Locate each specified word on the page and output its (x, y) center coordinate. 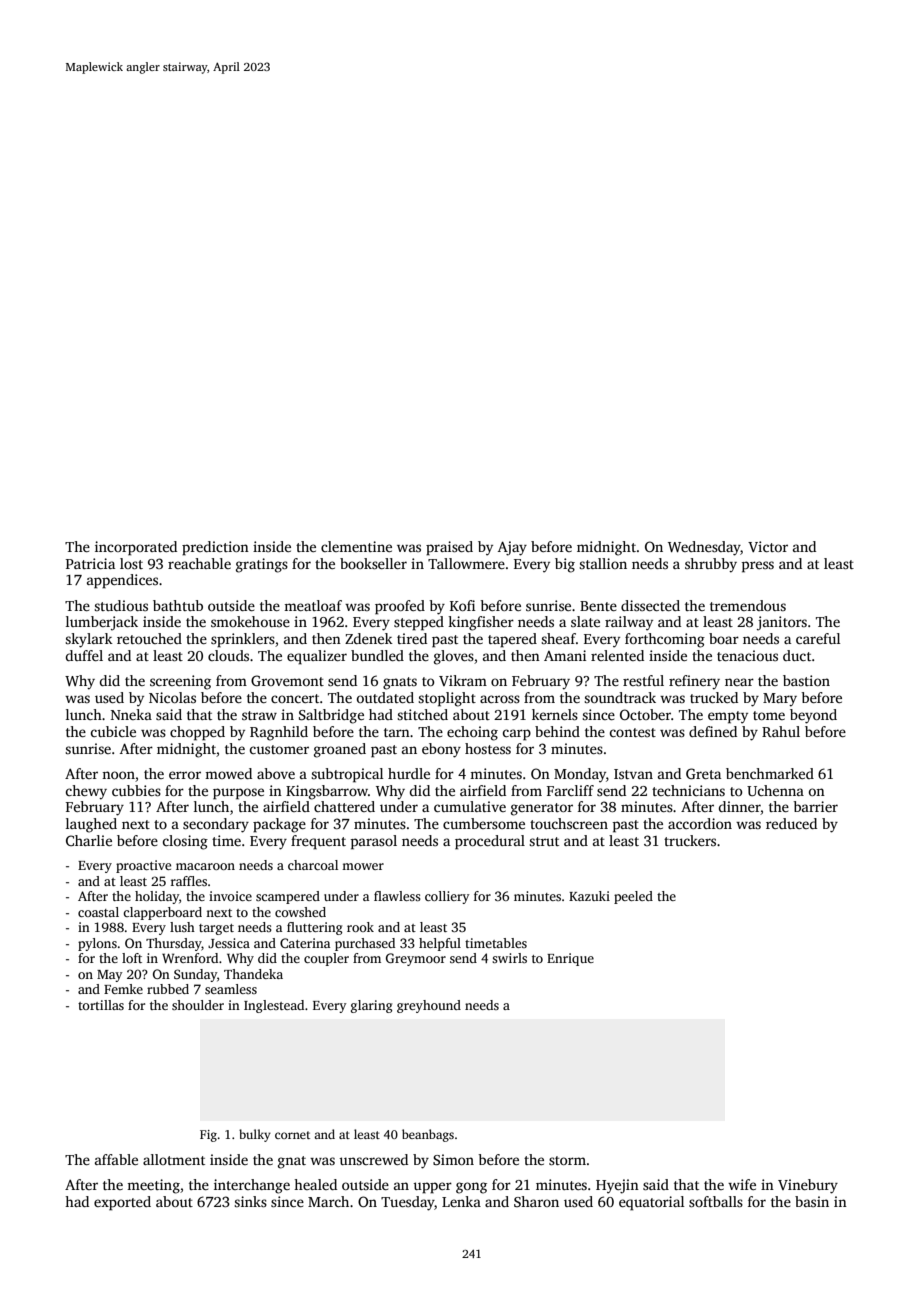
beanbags (428, 1135)
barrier (815, 806)
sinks (250, 1201)
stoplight (447, 699)
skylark (89, 640)
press (758, 567)
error (185, 775)
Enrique (570, 959)
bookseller (373, 563)
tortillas (101, 1005)
